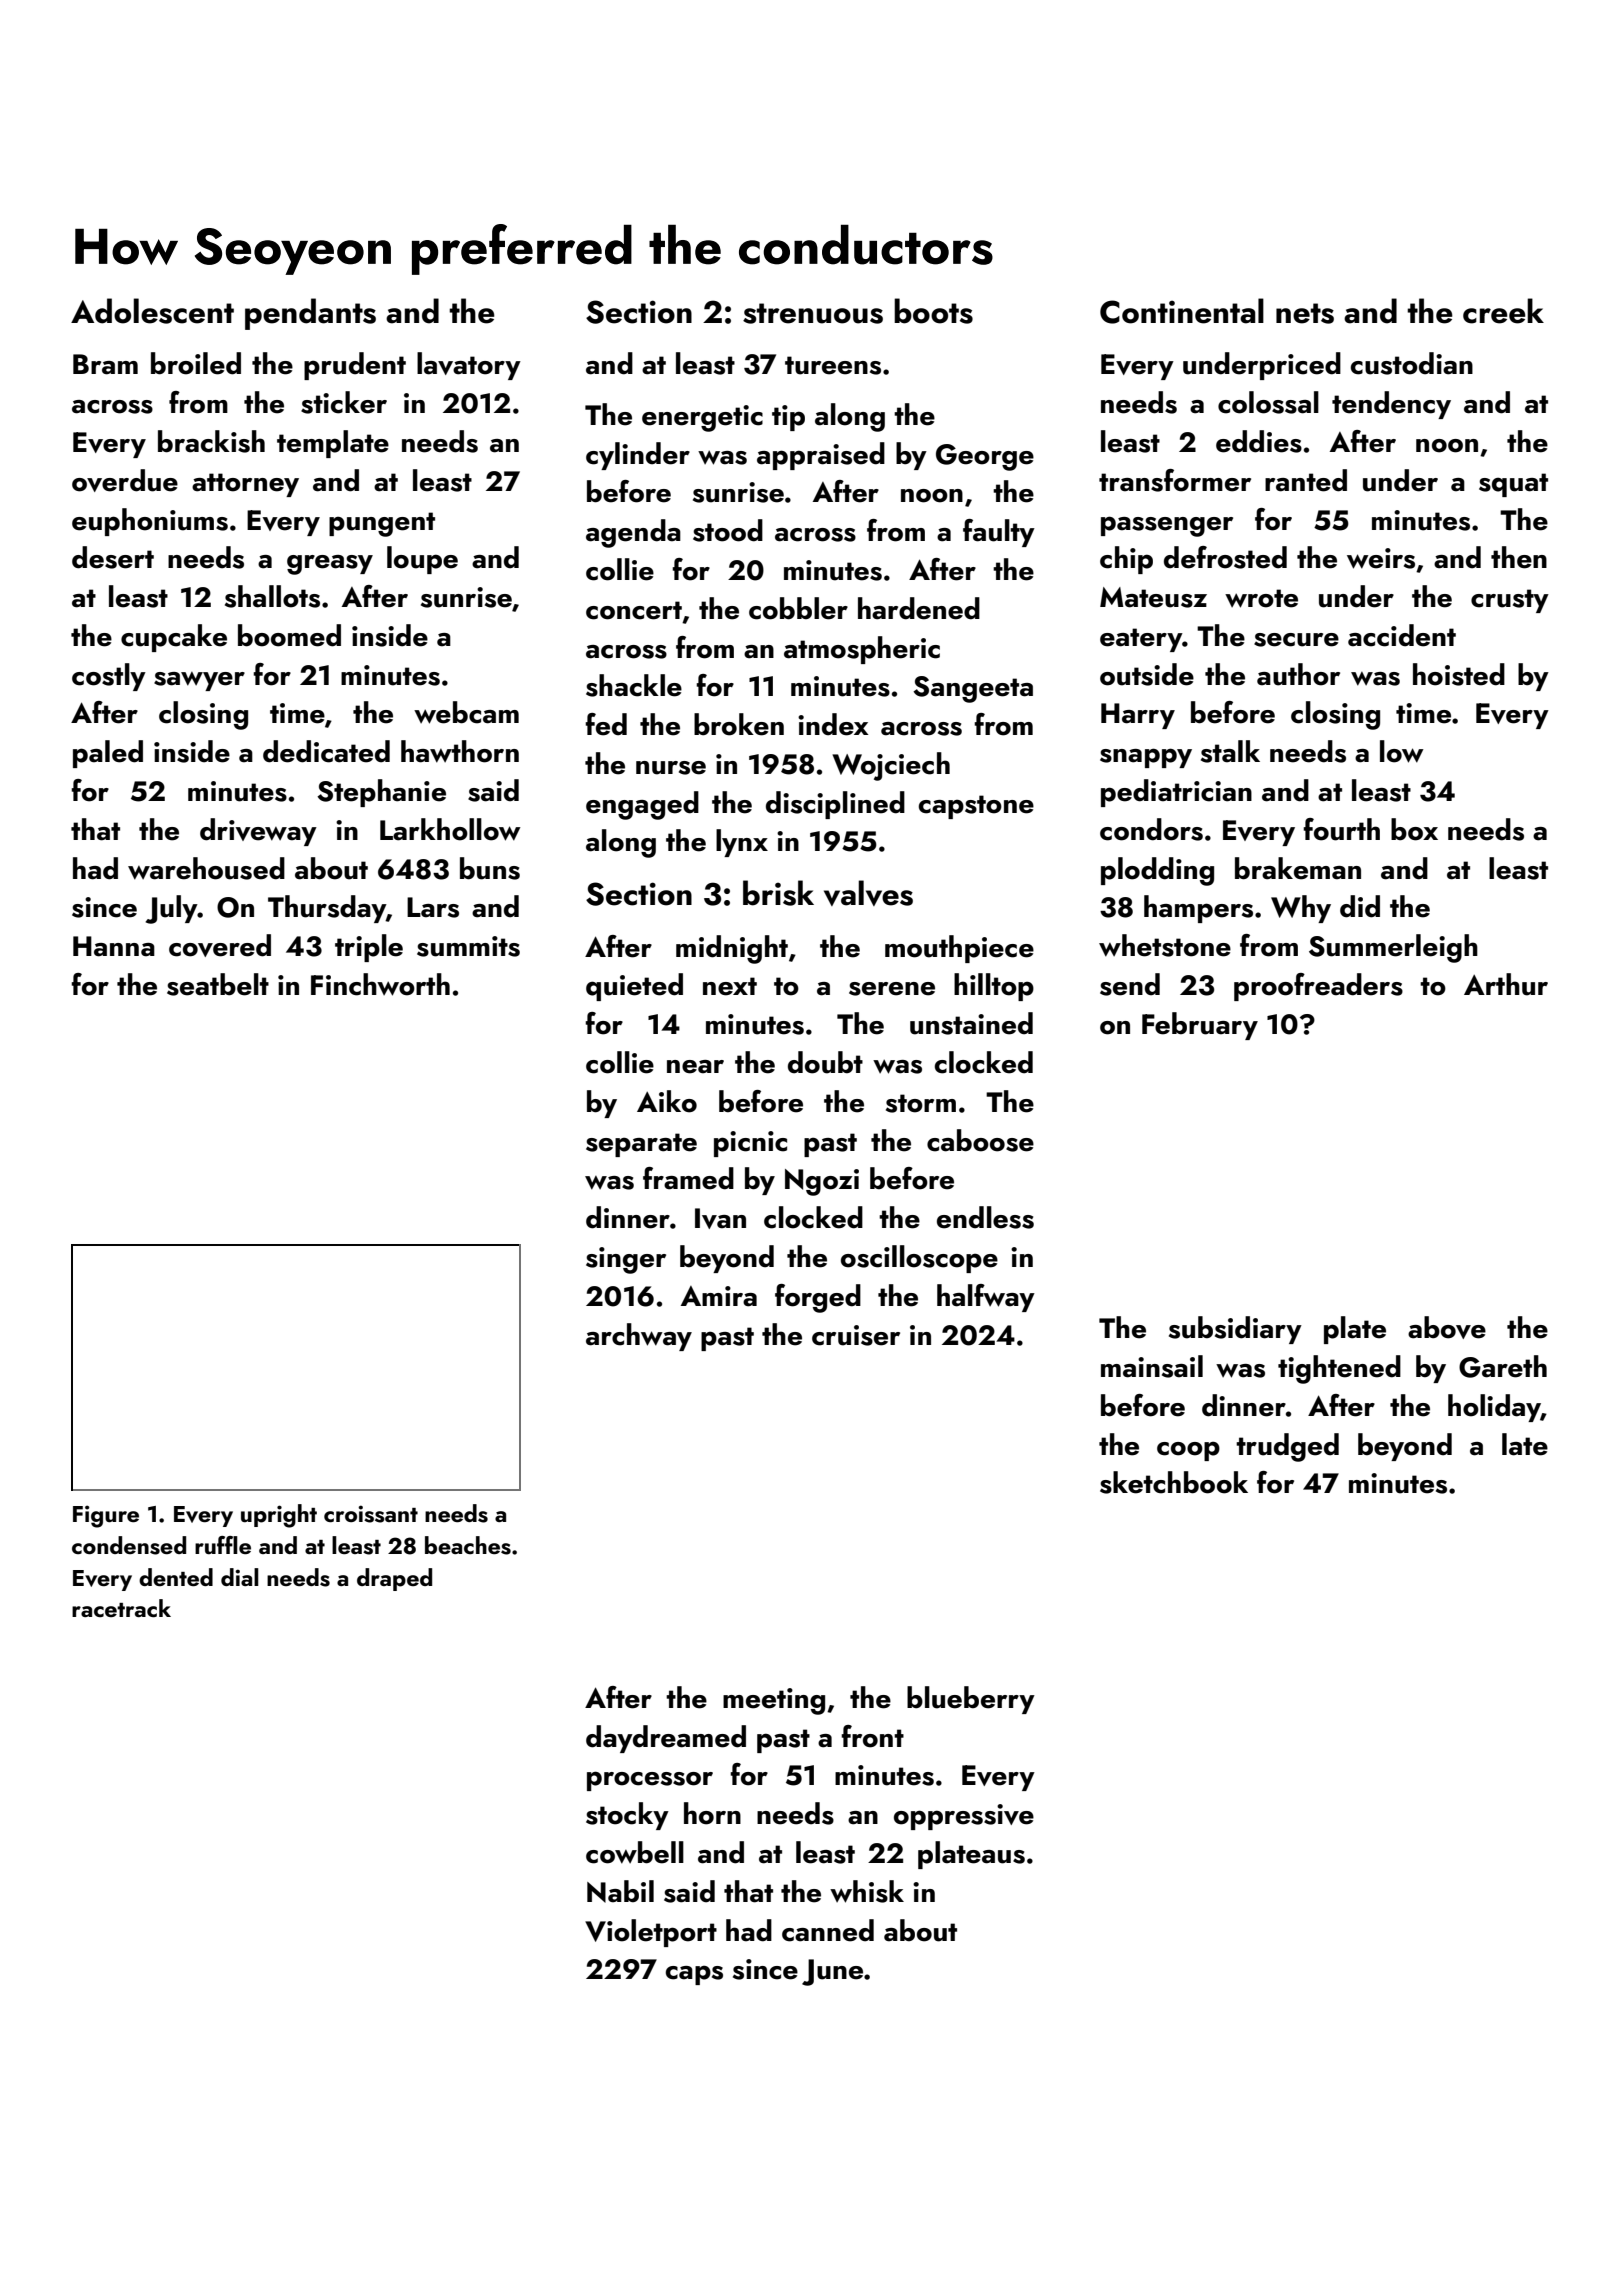 The image size is (1620, 2292). I want to click on strenuous, so click(813, 313).
